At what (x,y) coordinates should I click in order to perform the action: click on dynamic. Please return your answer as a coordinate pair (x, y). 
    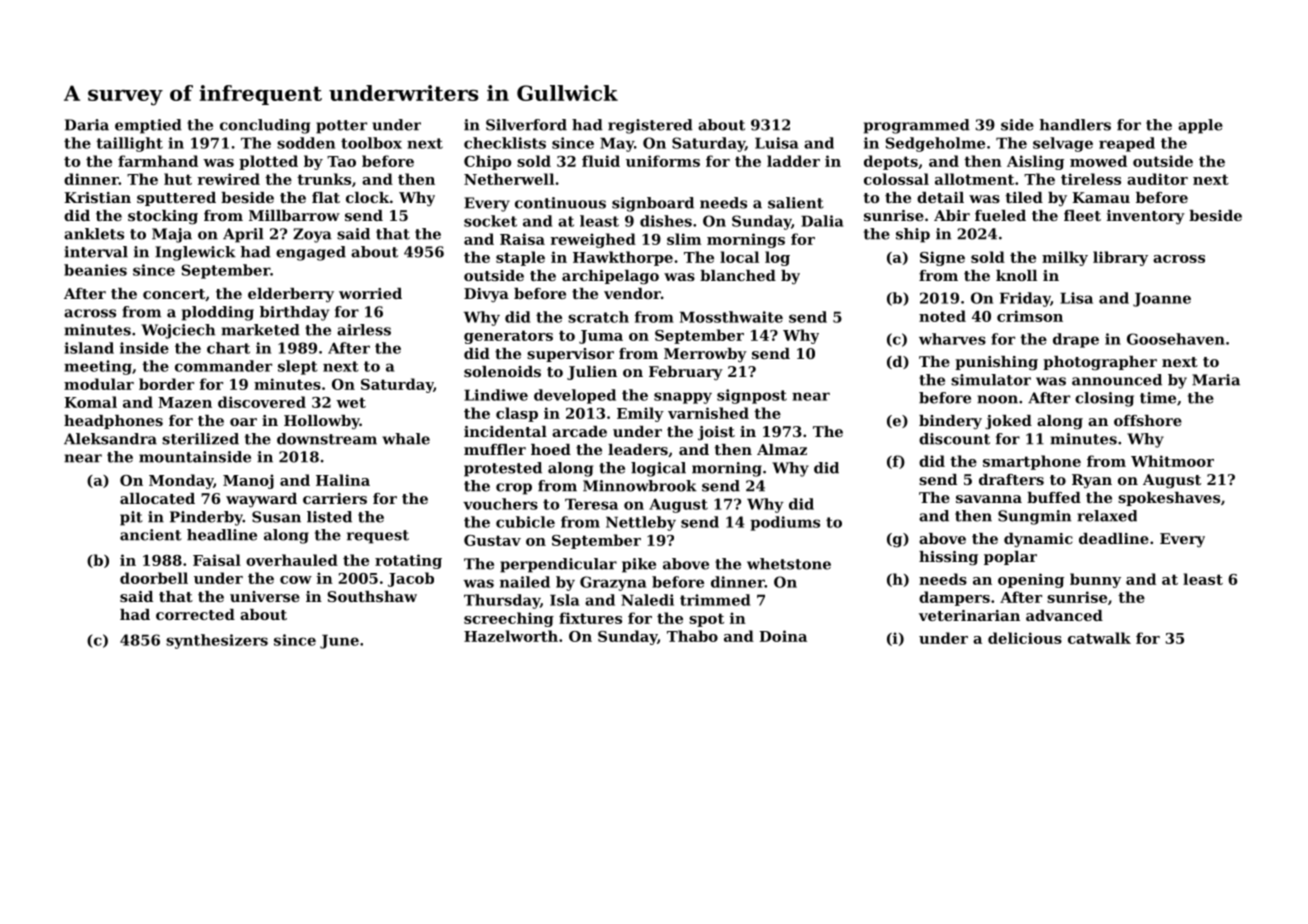
    Looking at the image, I should click on (1038, 540).
